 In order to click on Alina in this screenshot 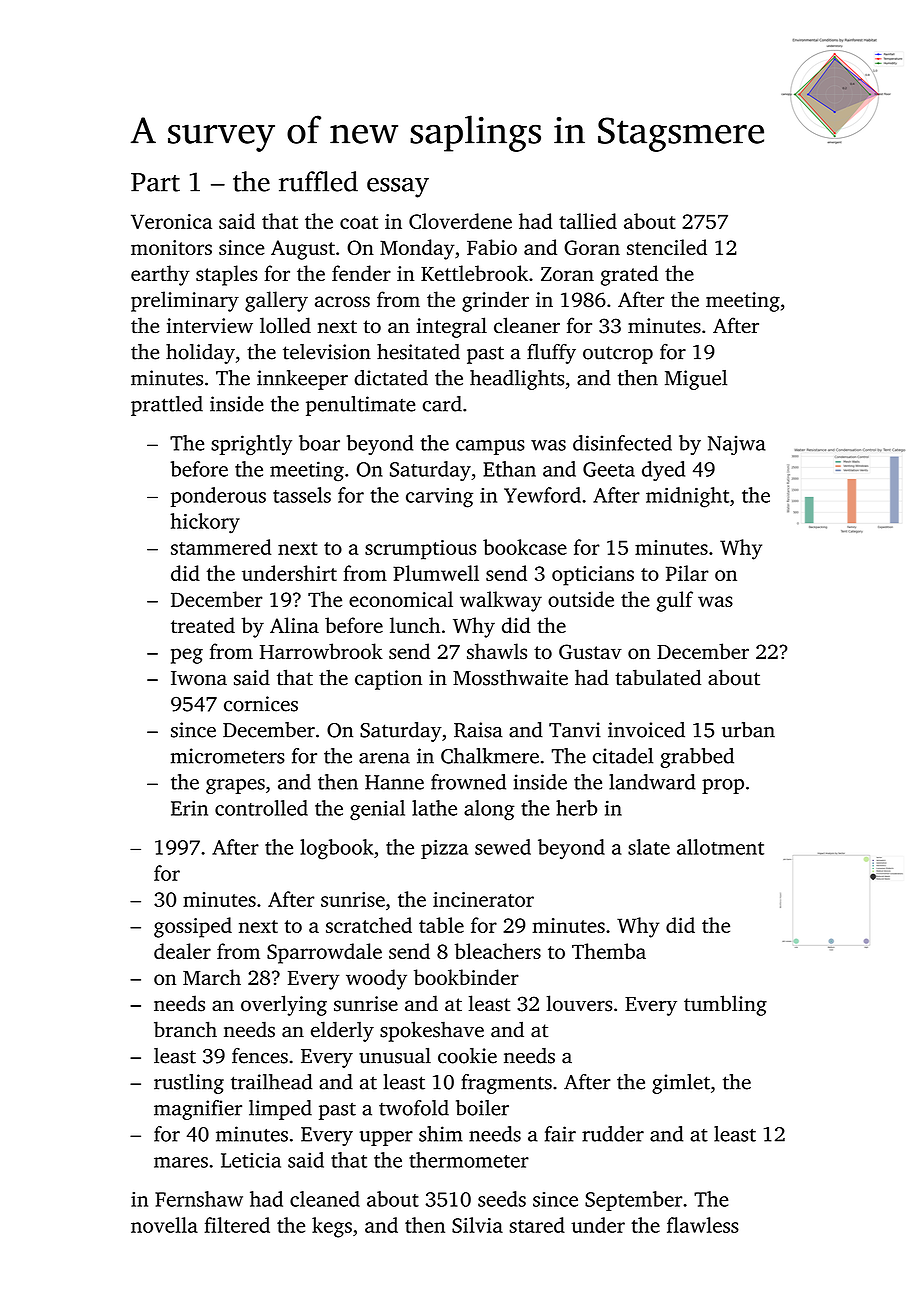, I will do `click(294, 625)`.
